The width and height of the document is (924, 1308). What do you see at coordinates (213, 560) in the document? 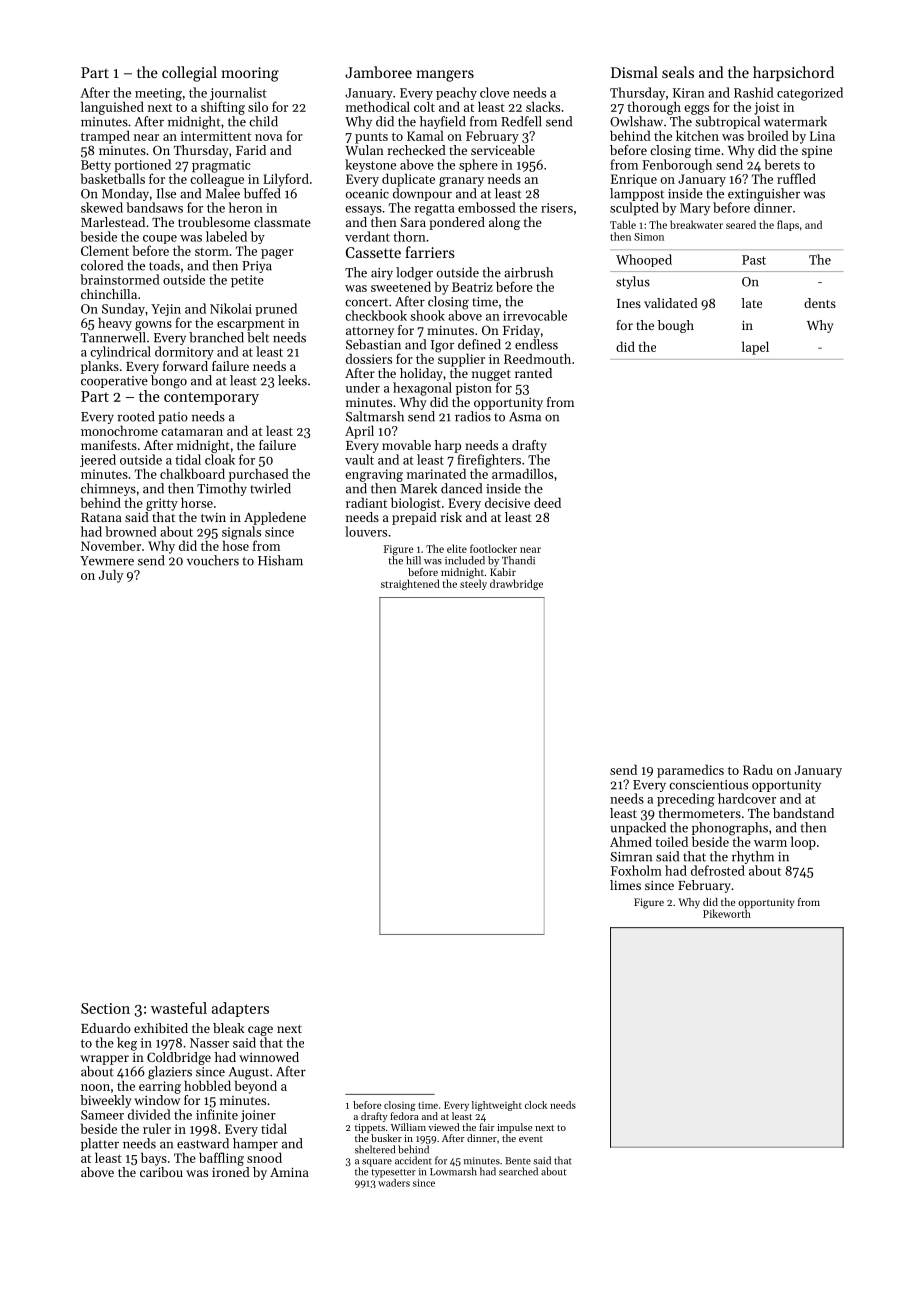
I see `vouchers` at bounding box center [213, 560].
